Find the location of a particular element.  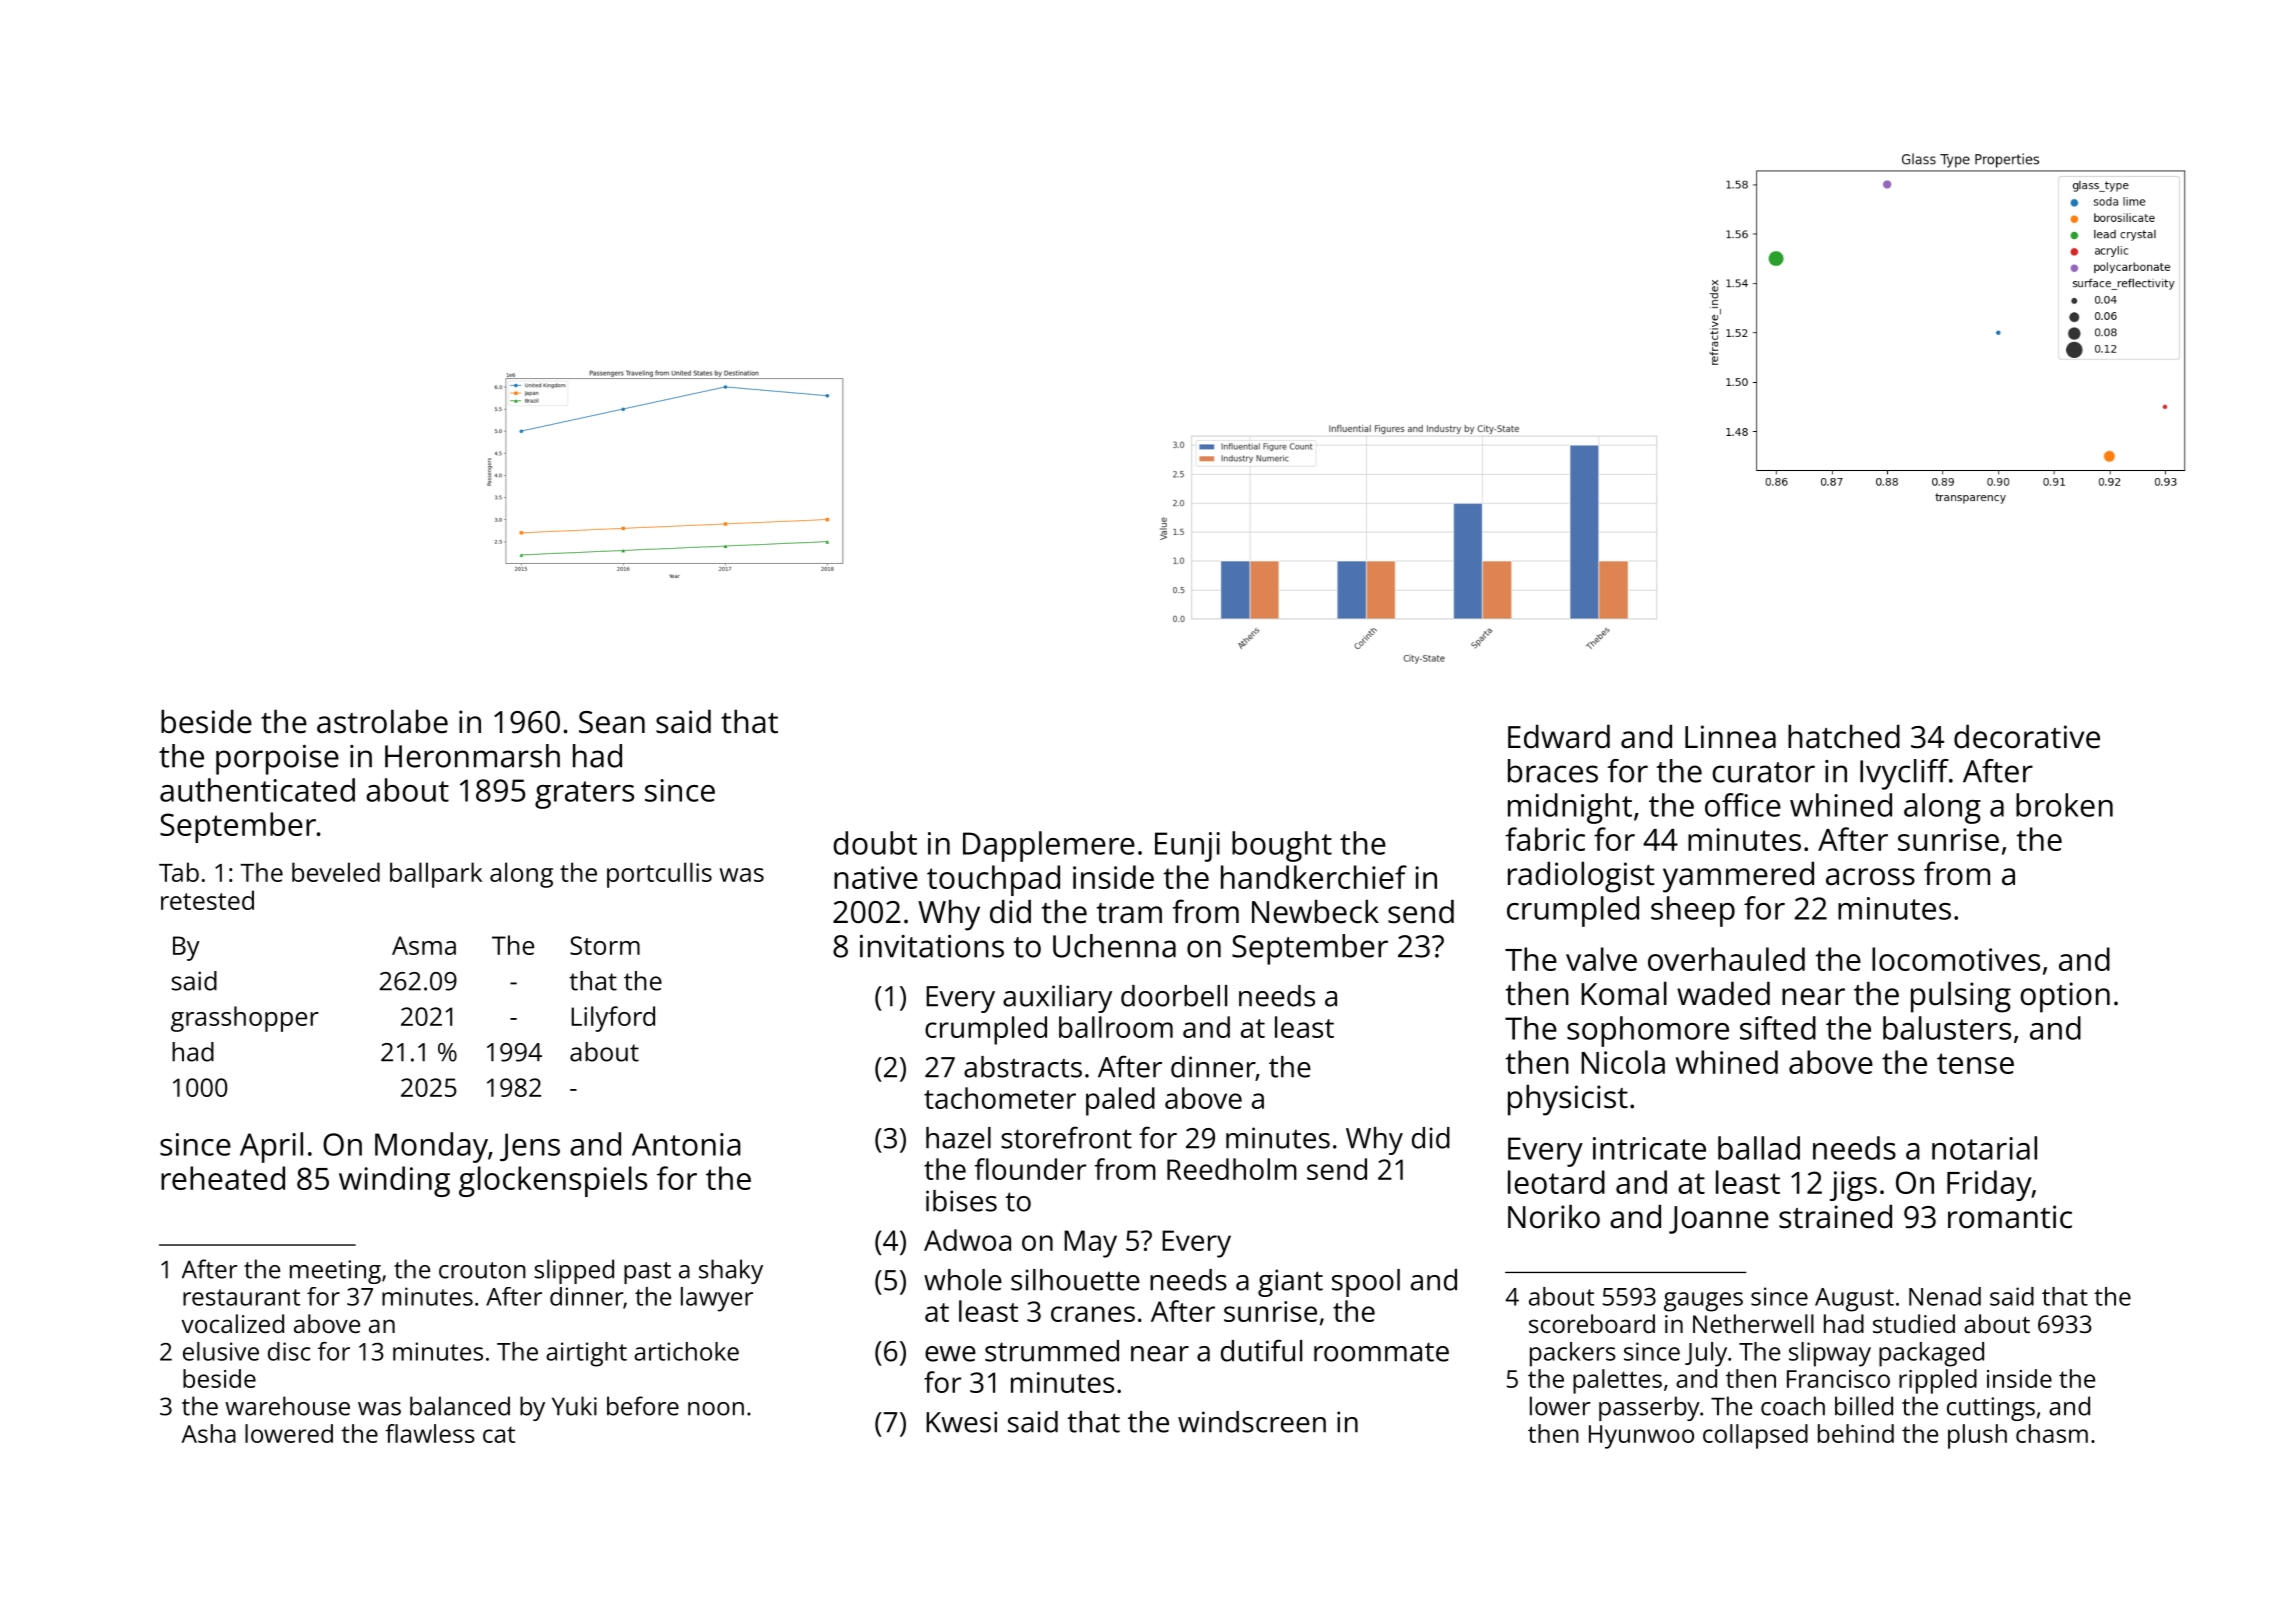

across is located at coordinates (1870, 877).
